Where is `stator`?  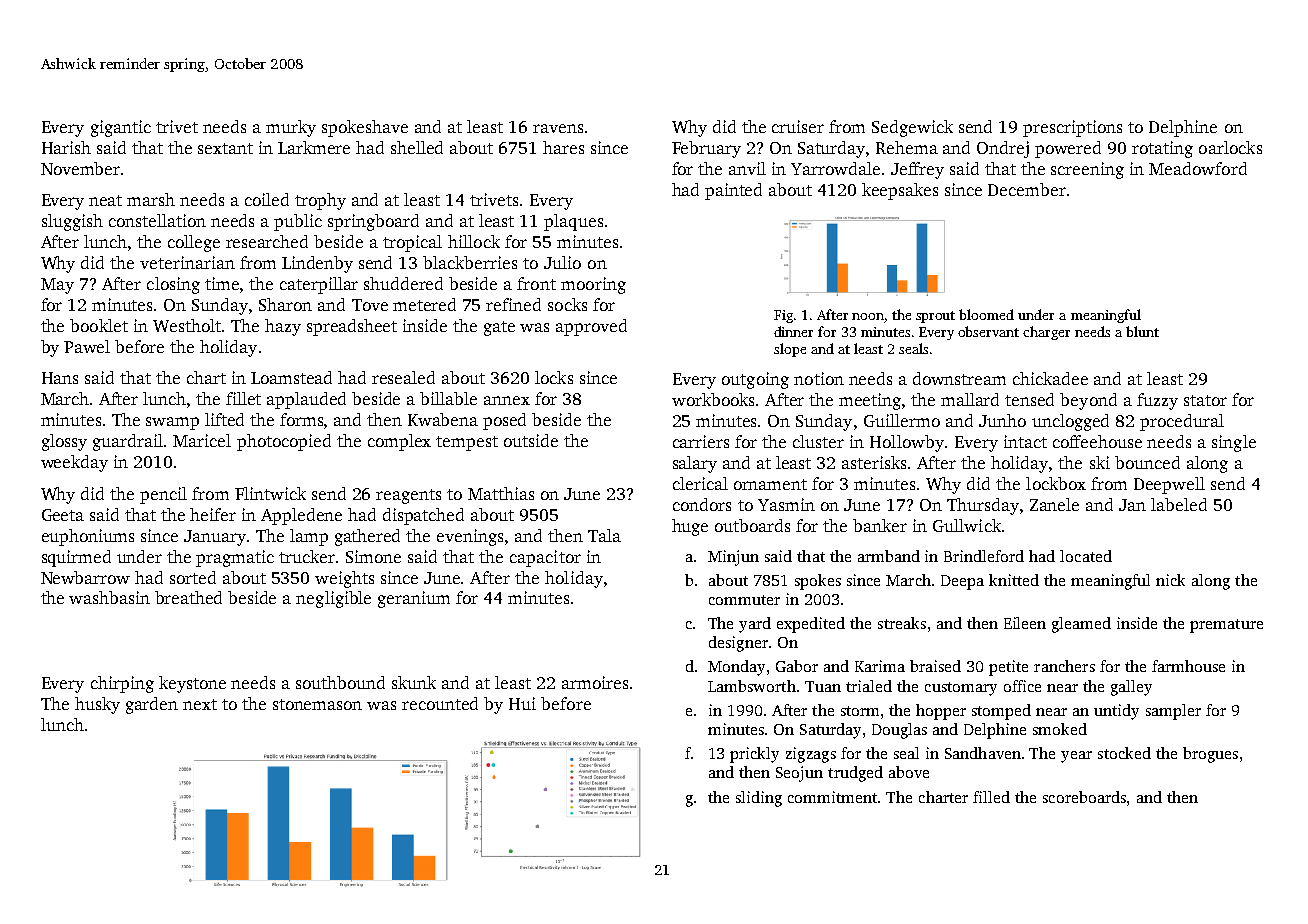 stator is located at coordinates (1205, 400).
